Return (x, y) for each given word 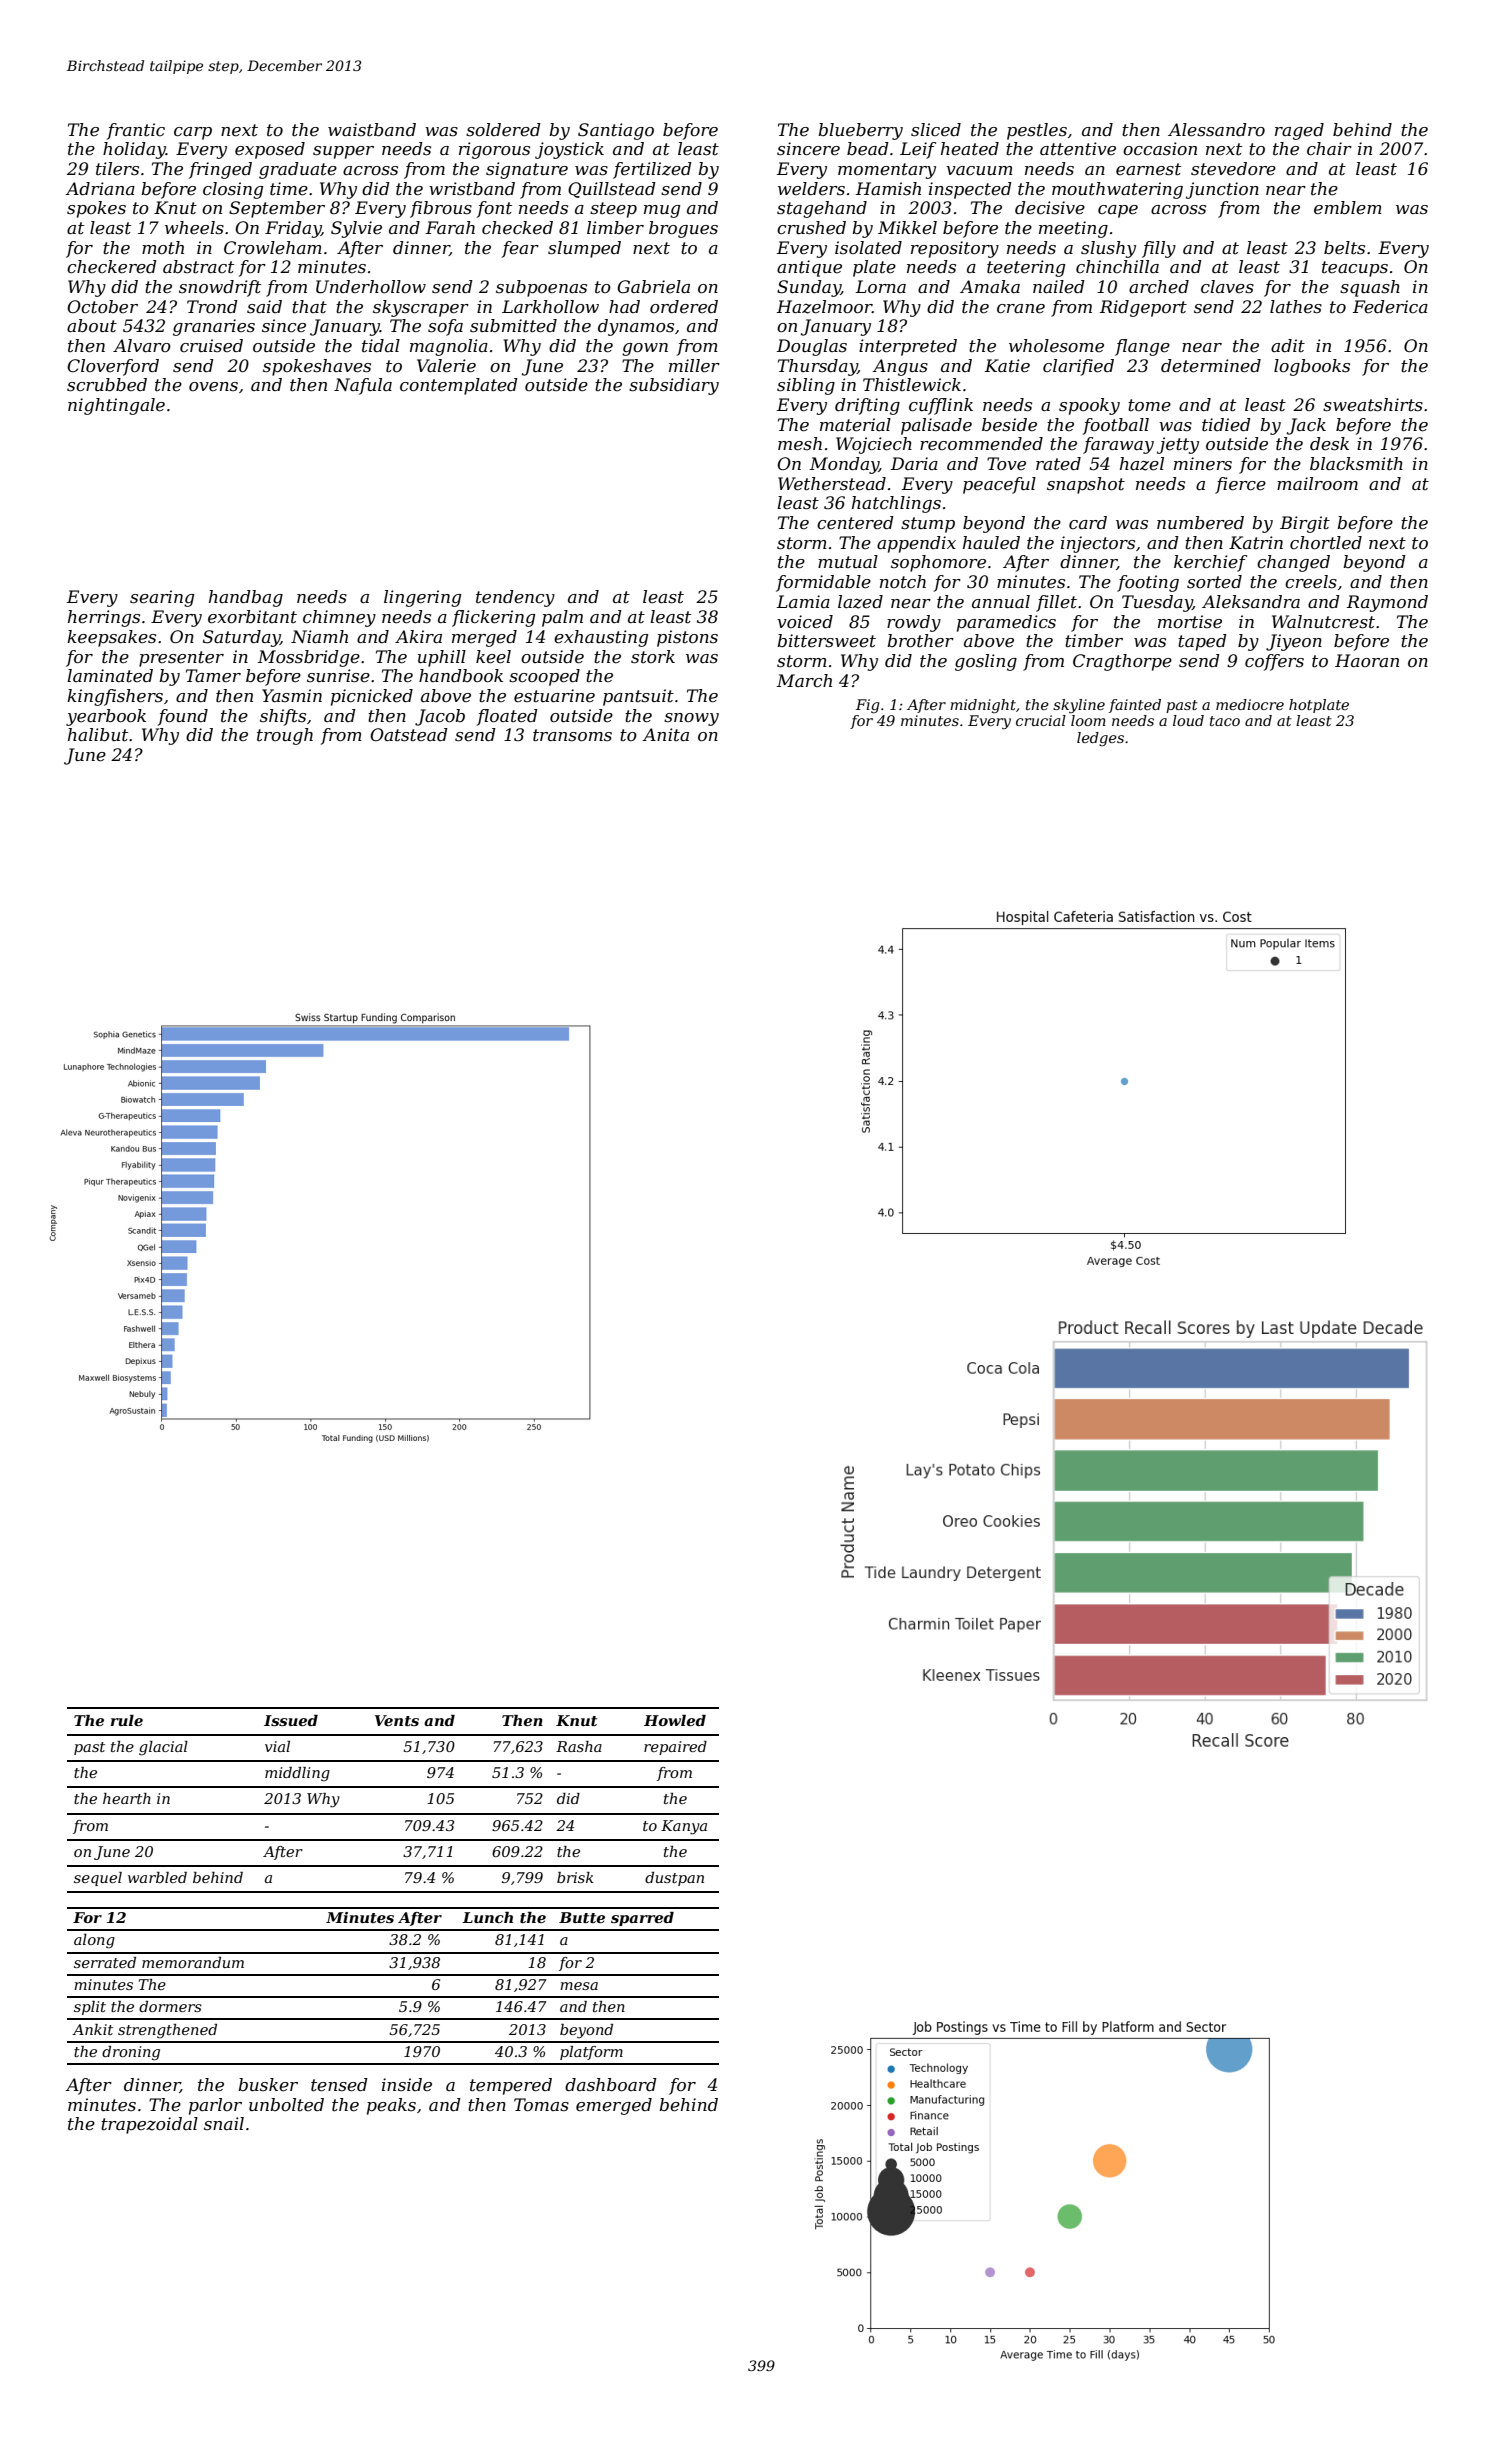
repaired (675, 1748)
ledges (1100, 739)
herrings (104, 618)
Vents (397, 1720)
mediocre (1250, 704)
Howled (675, 1720)
